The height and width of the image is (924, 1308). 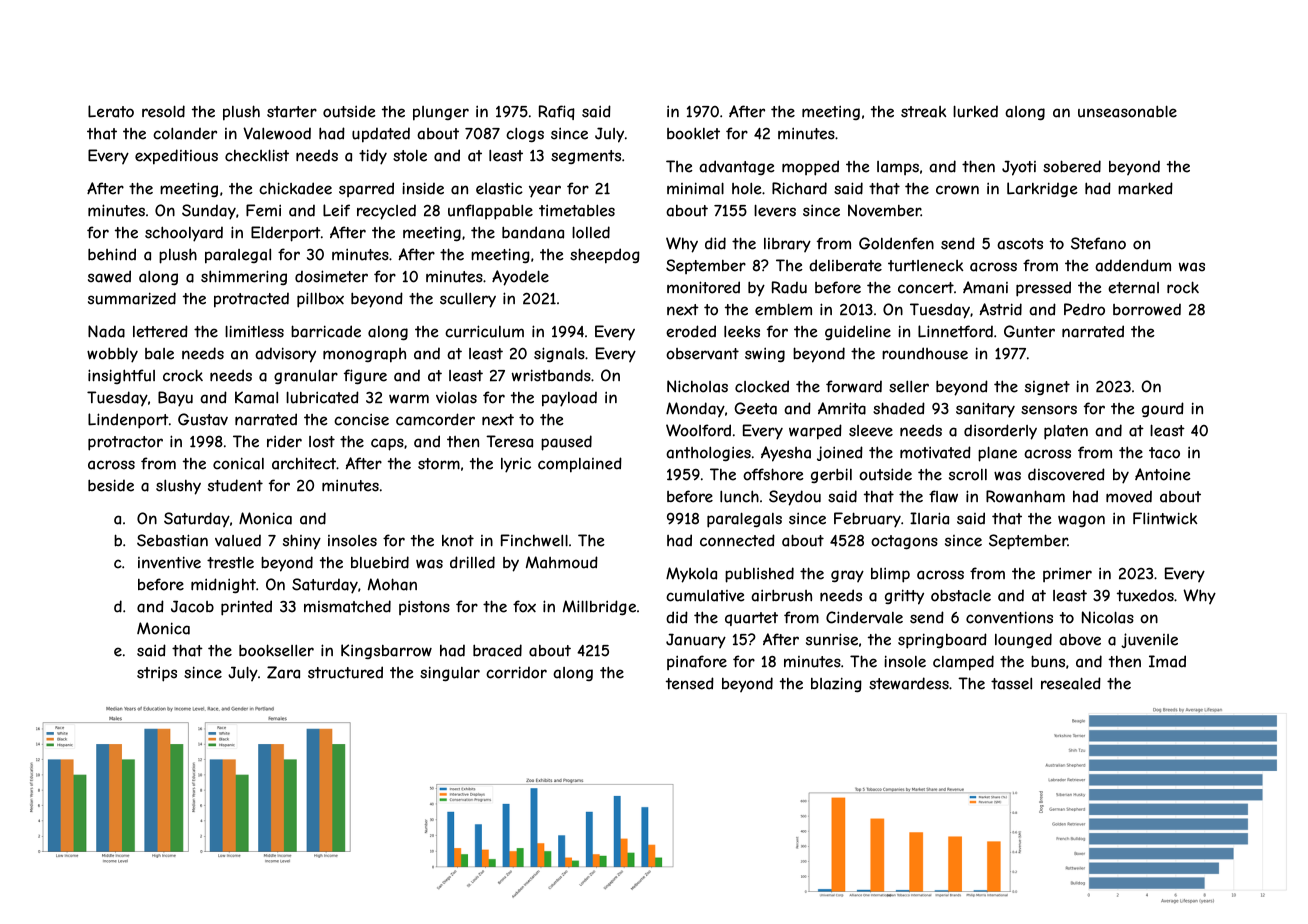 What do you see at coordinates (534, 540) in the image?
I see `Finchwell` at bounding box center [534, 540].
